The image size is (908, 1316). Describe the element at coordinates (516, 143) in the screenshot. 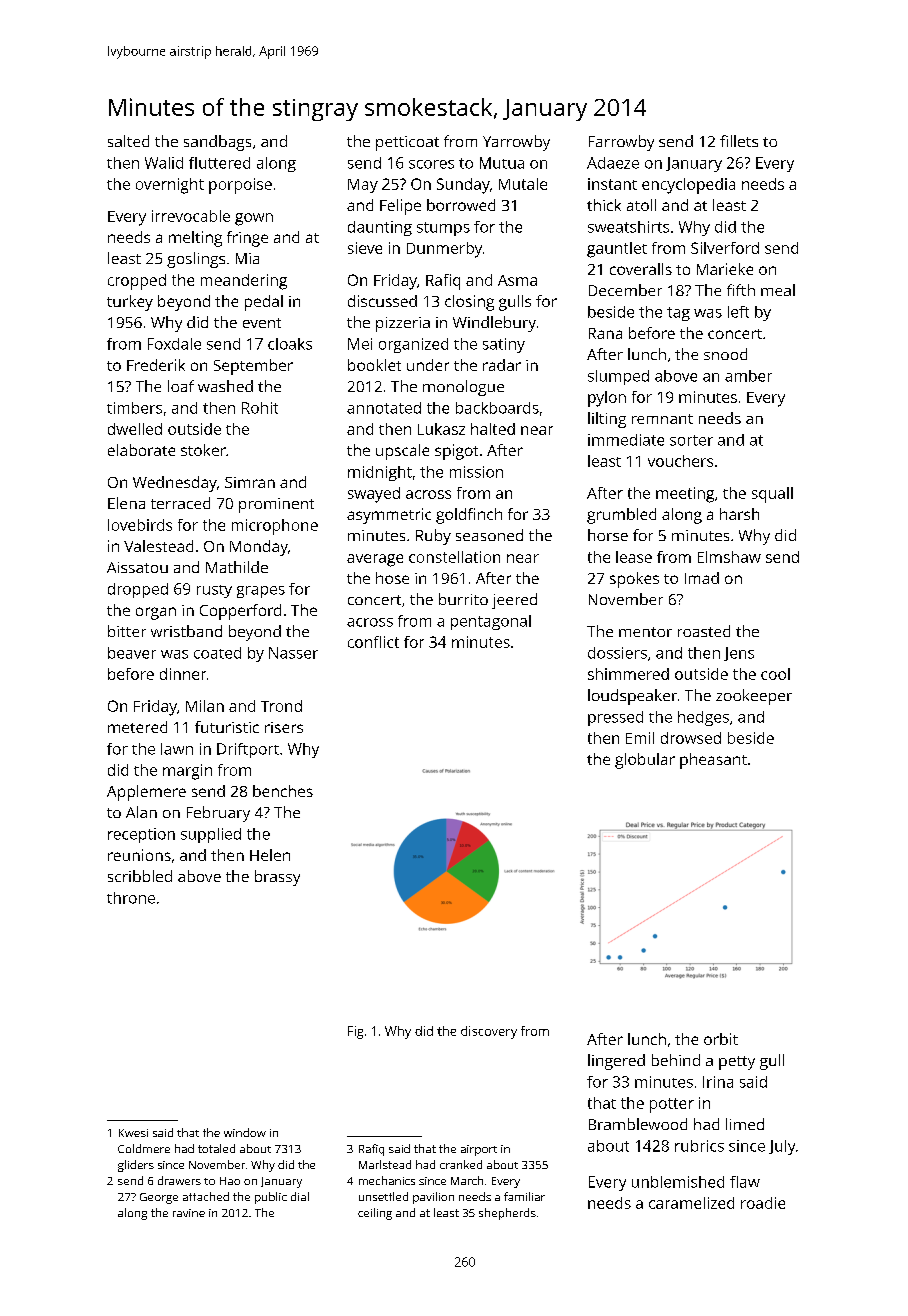

I see `Yarrowby` at that location.
